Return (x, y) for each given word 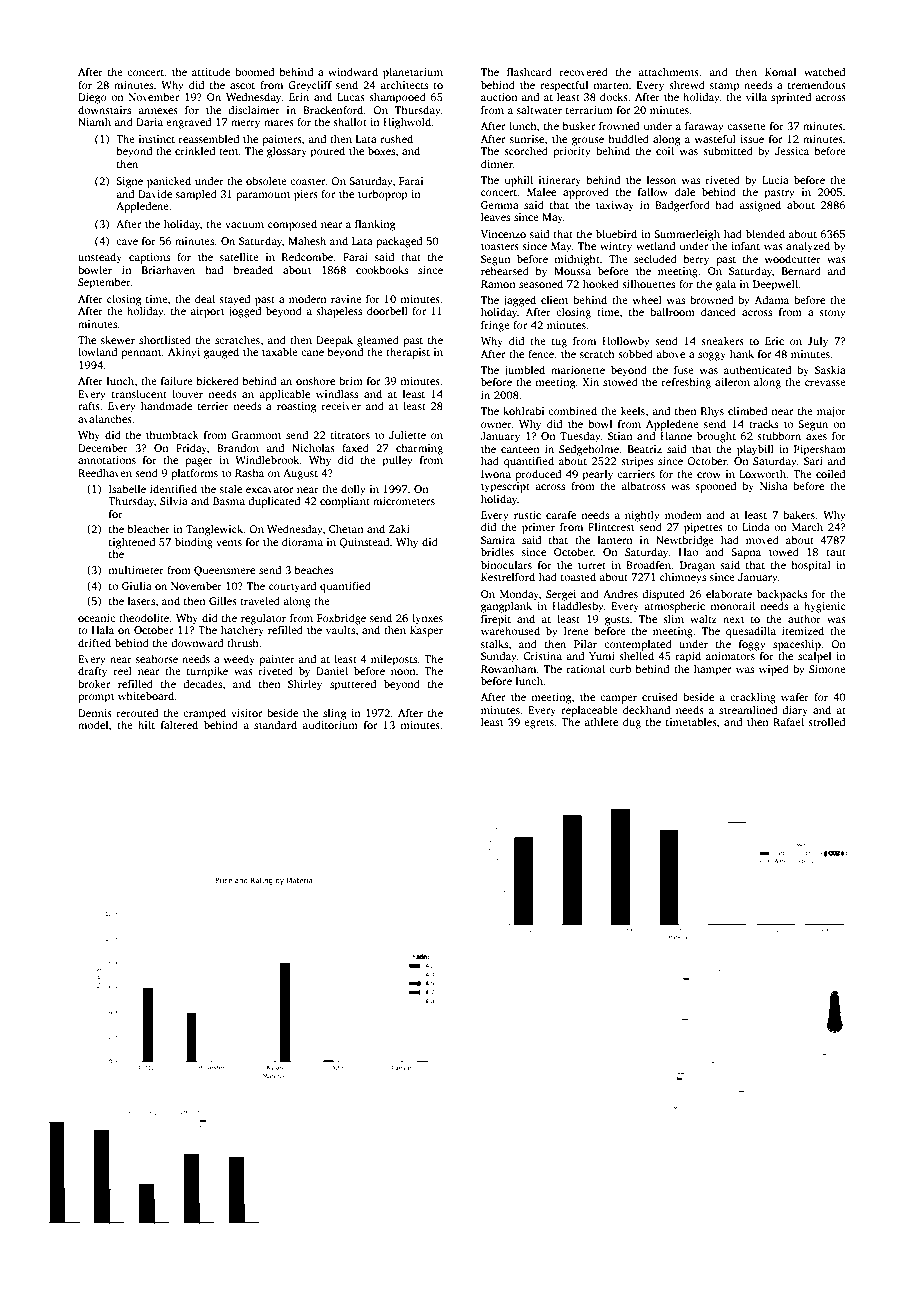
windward (353, 71)
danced (718, 311)
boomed (254, 71)
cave (127, 242)
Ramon (498, 284)
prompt (96, 698)
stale (231, 488)
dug (632, 723)
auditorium (330, 724)
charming (419, 449)
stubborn (779, 435)
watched (824, 72)
